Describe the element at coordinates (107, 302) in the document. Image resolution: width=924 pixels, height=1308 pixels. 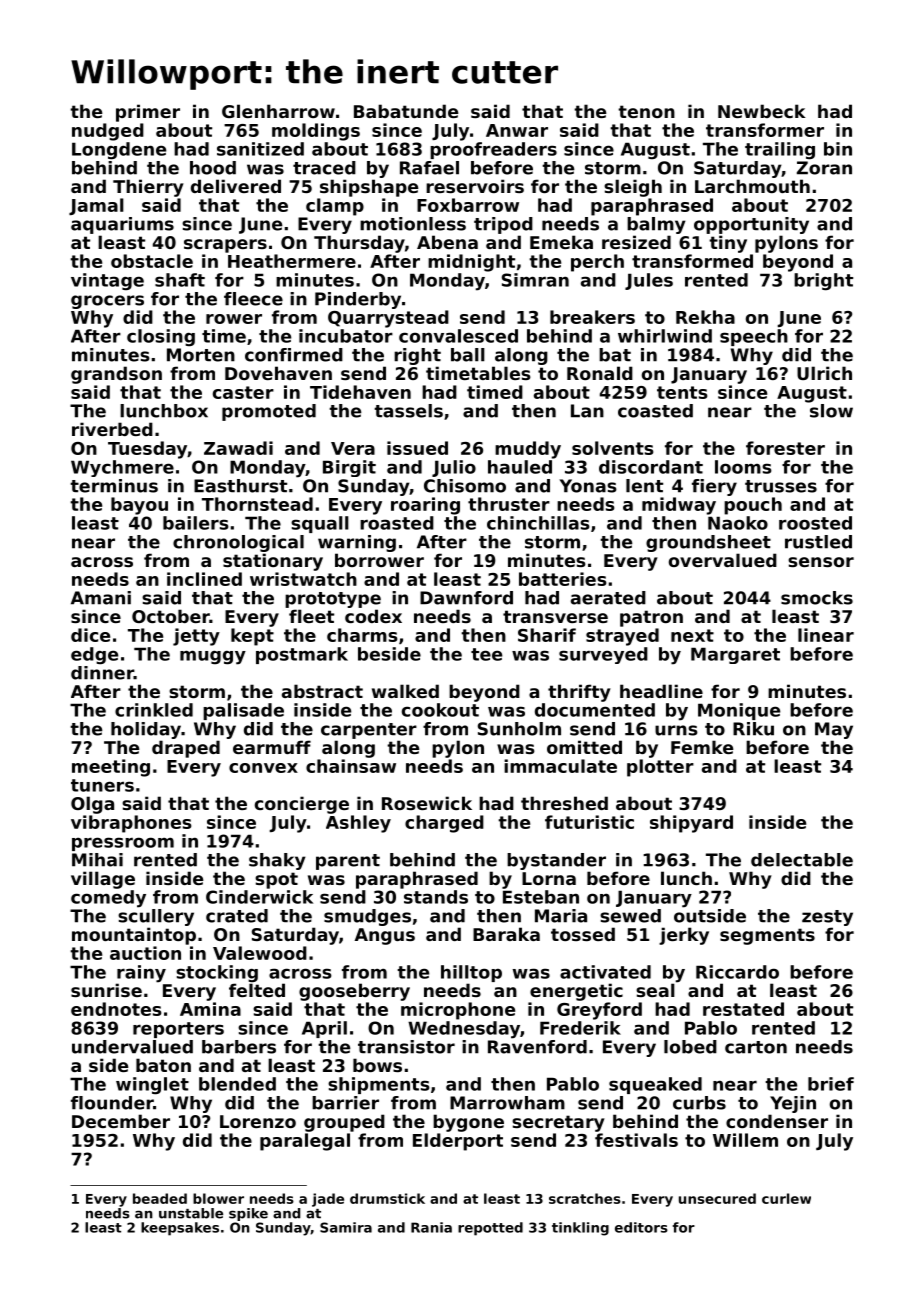
I see `grocers` at that location.
